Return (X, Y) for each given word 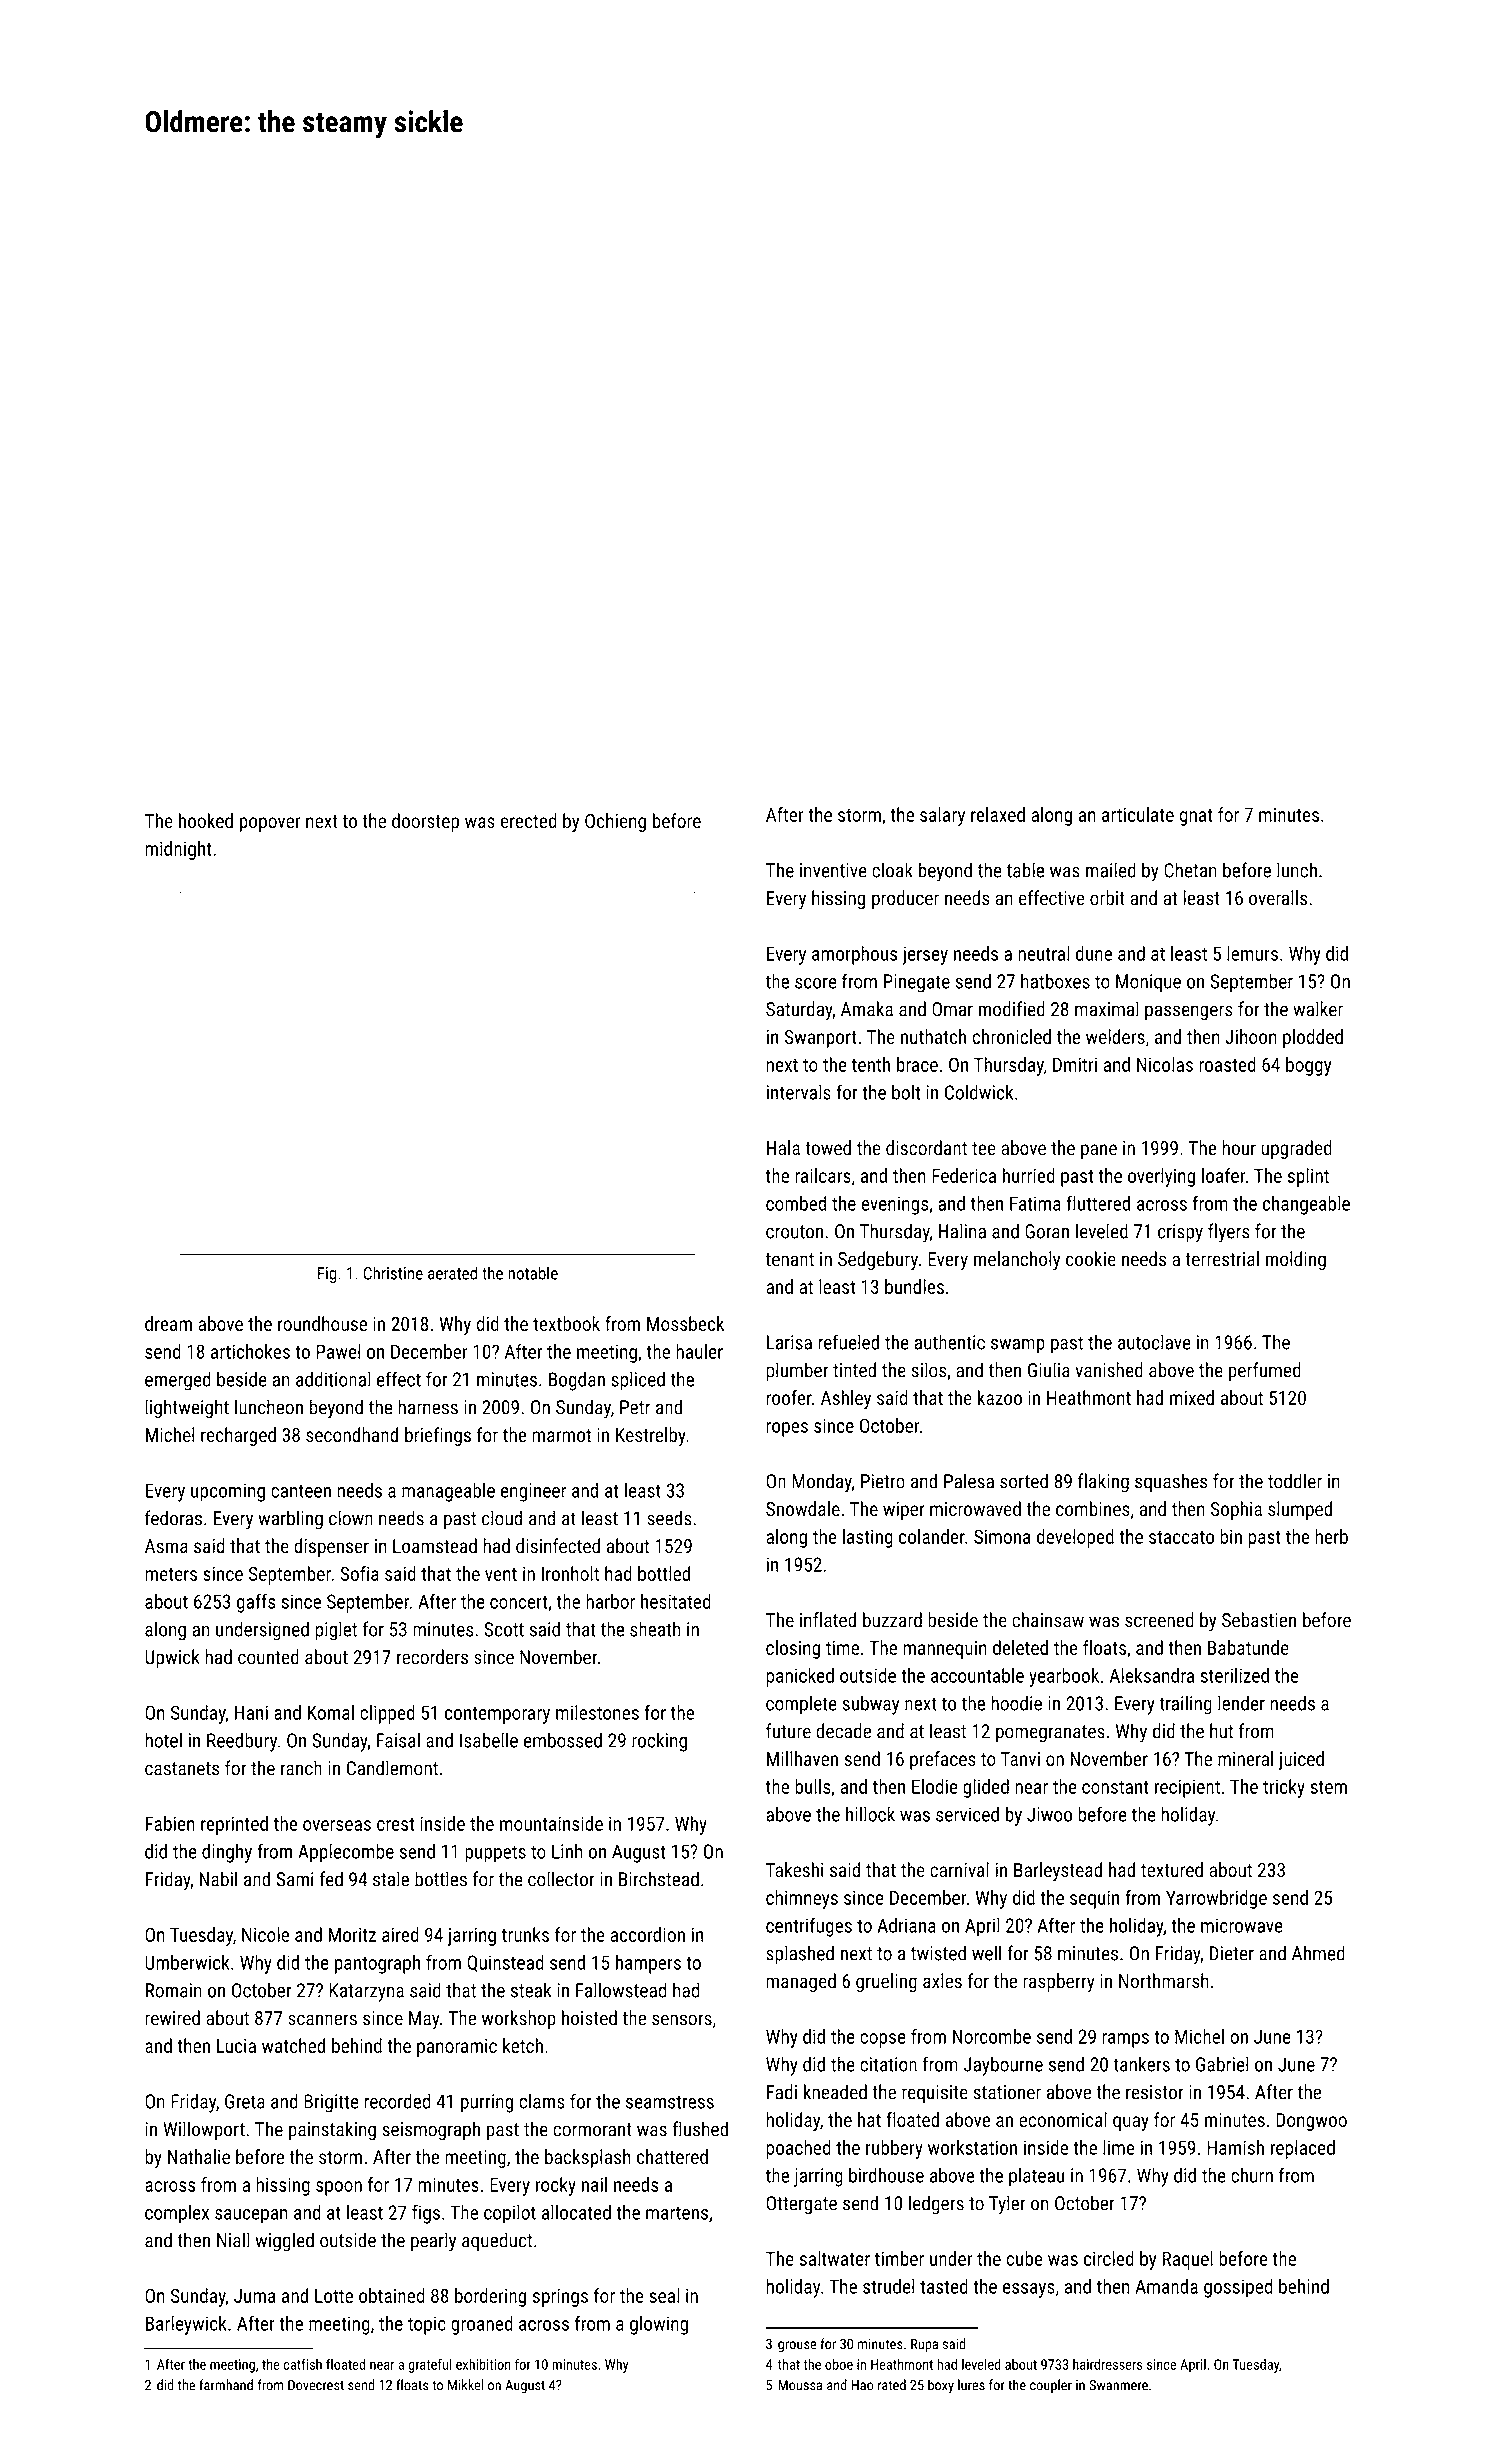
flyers (1229, 1233)
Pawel (338, 1351)
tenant (789, 1260)
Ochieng (615, 822)
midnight (178, 850)
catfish (303, 2364)
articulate (1138, 814)
